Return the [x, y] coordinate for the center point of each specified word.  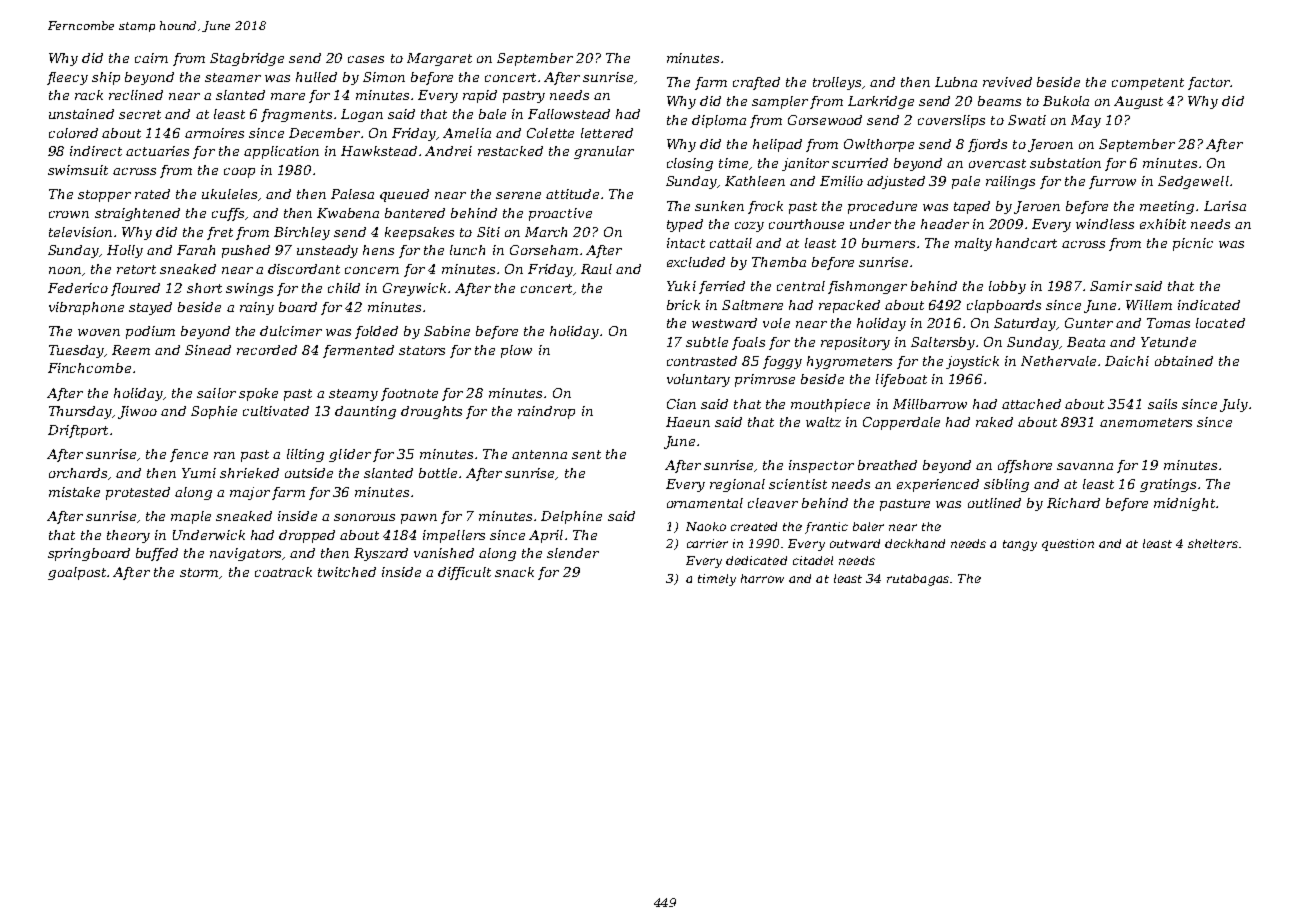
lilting [305, 455]
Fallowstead [569, 114]
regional [737, 485]
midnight [1184, 504]
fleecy [67, 78]
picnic [1193, 244]
